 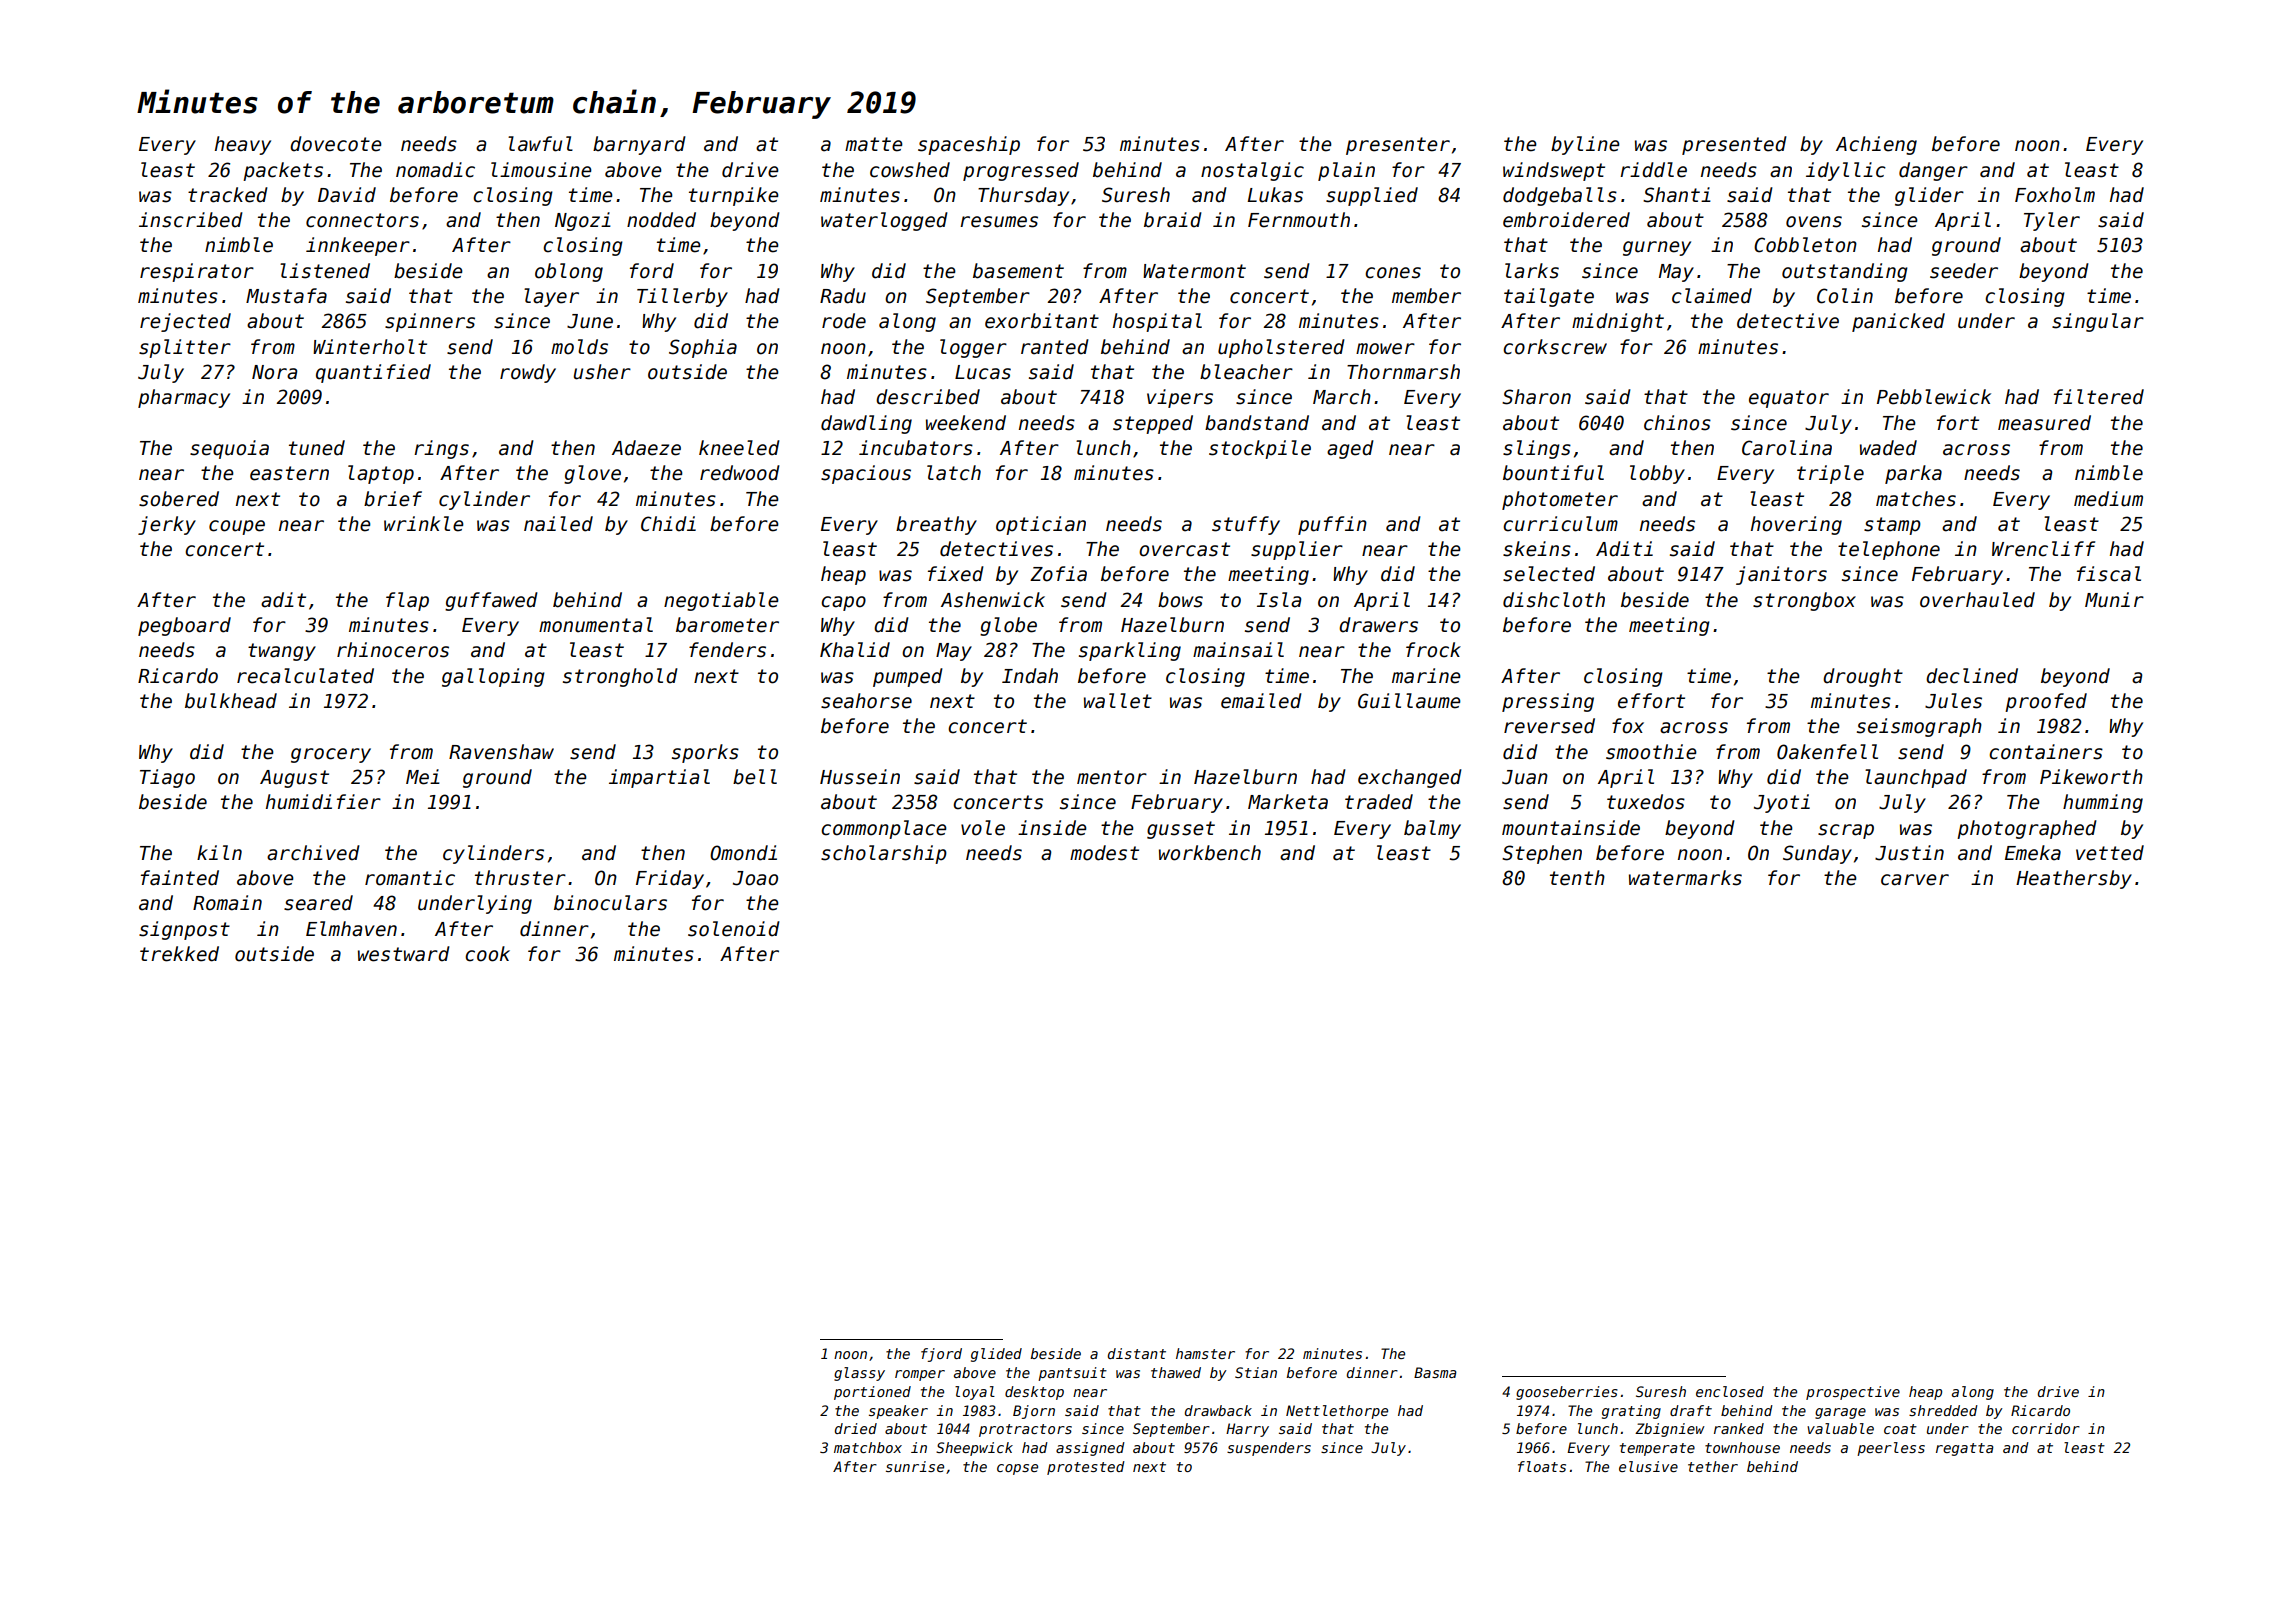 I want to click on modest, so click(x=1104, y=853).
